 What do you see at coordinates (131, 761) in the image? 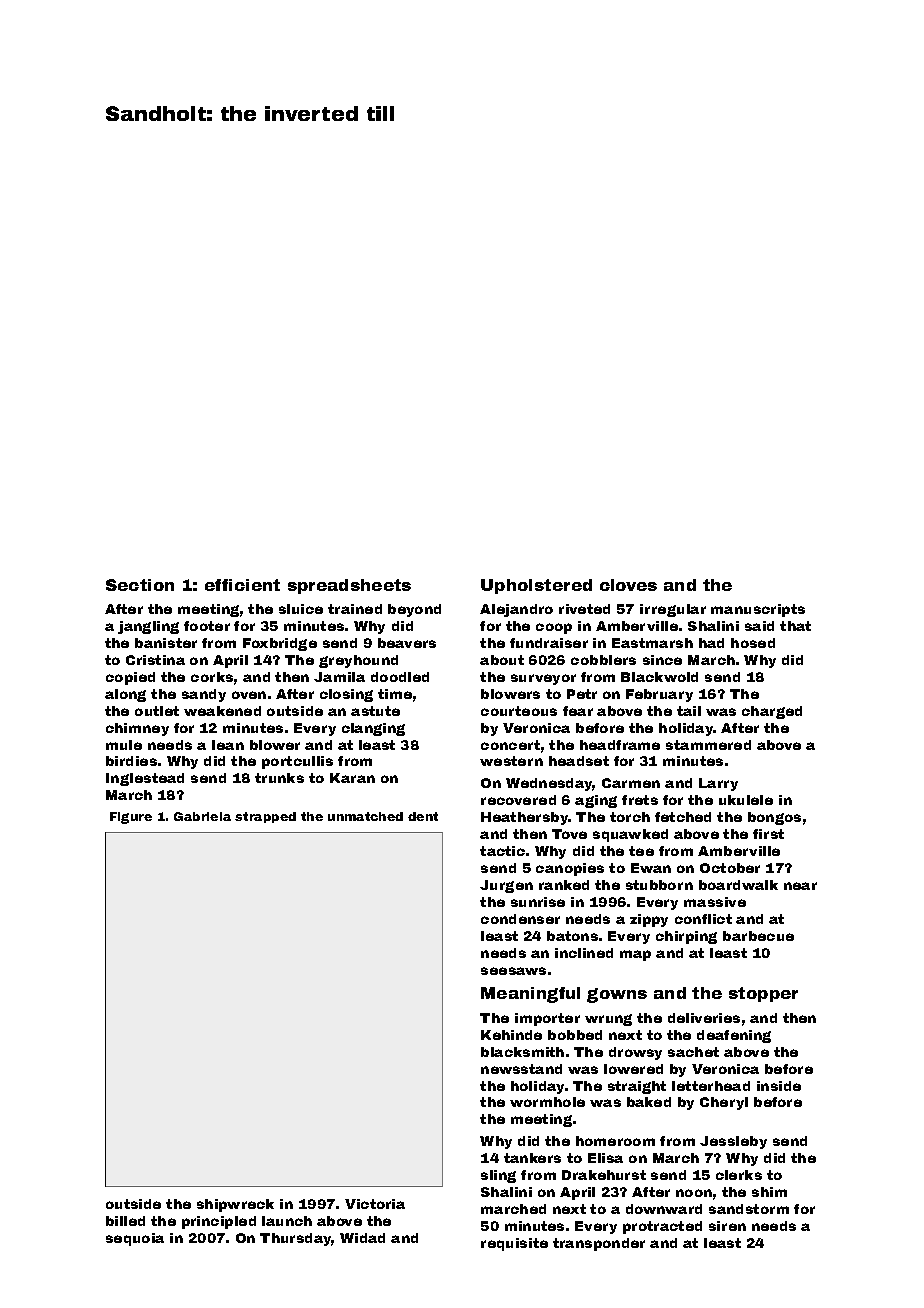
I see `birdies` at bounding box center [131, 761].
